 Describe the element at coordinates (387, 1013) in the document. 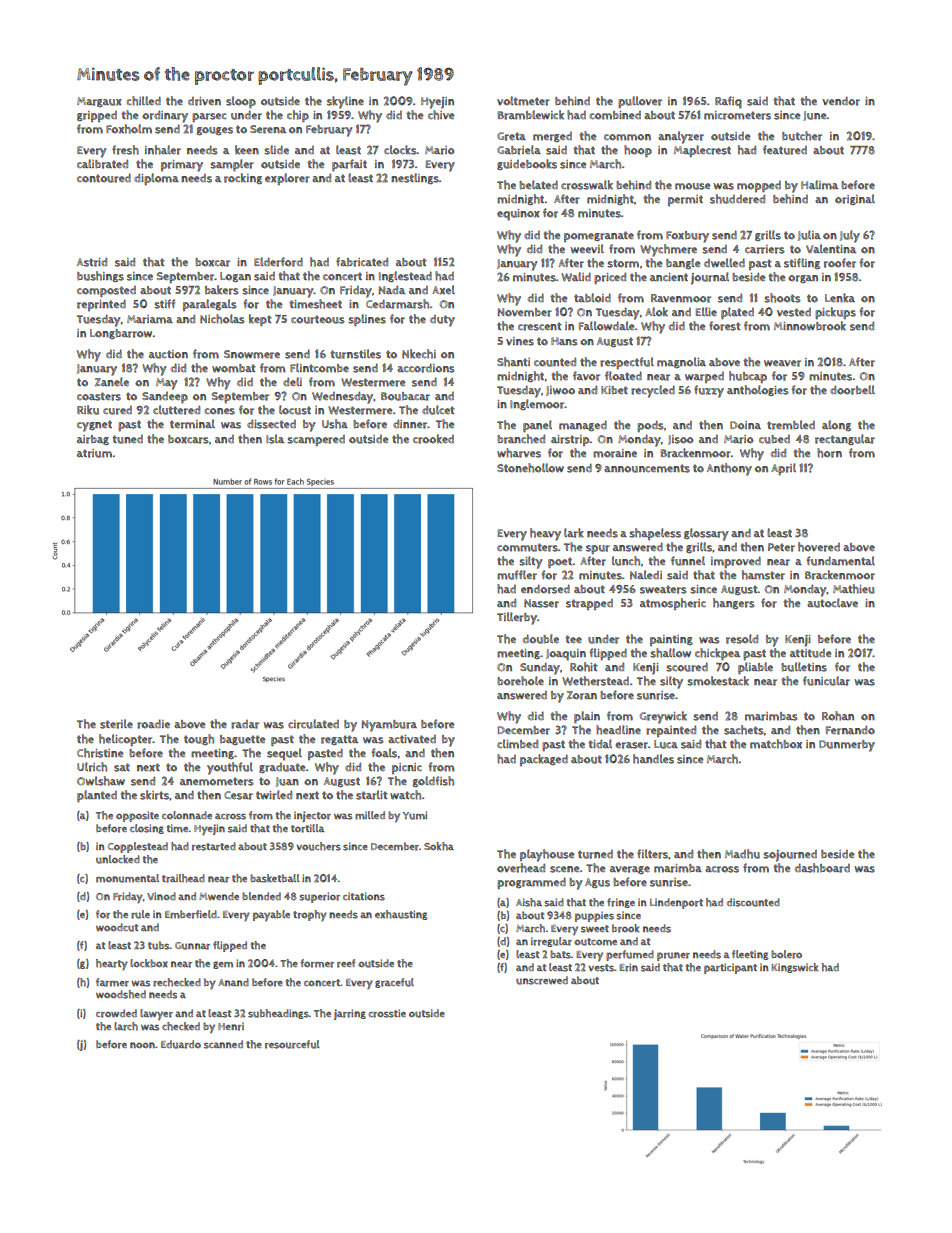

I see `crosstie` at that location.
